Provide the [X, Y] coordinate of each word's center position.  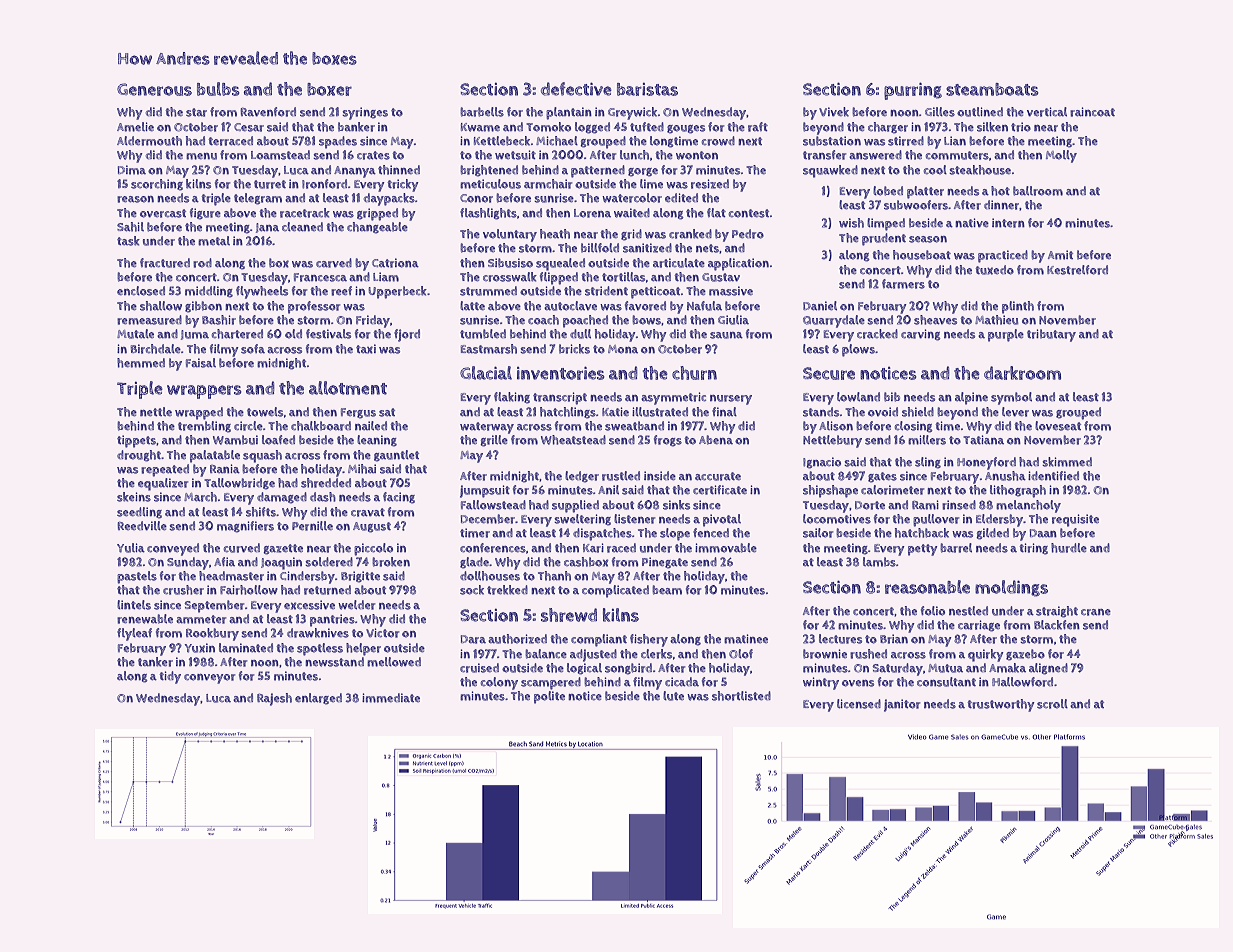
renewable [145, 619]
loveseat [1058, 426]
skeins [134, 497]
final [724, 411]
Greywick [633, 113]
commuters [957, 155]
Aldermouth [149, 141]
